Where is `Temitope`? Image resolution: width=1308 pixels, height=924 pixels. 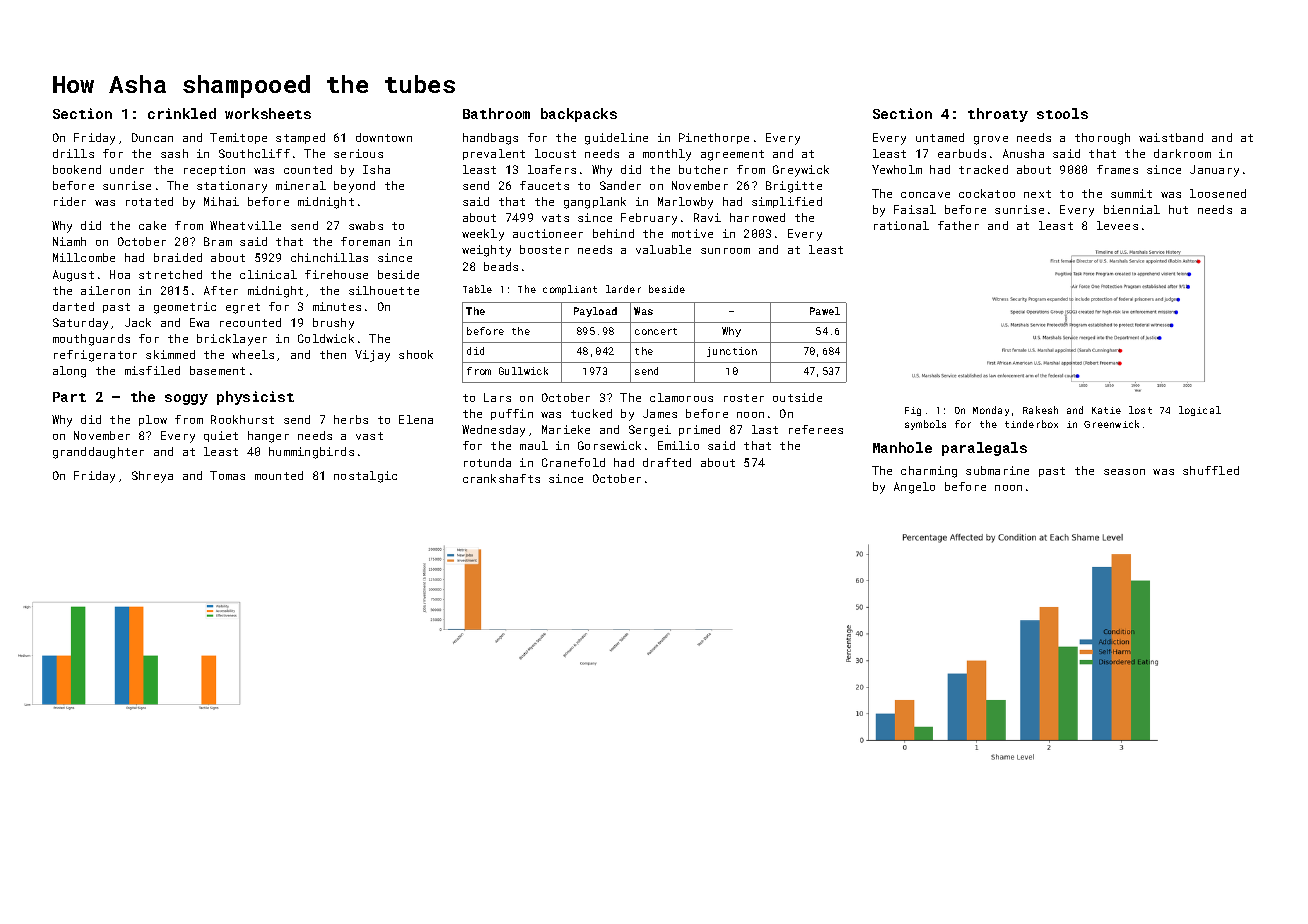
Temitope is located at coordinates (238, 138).
